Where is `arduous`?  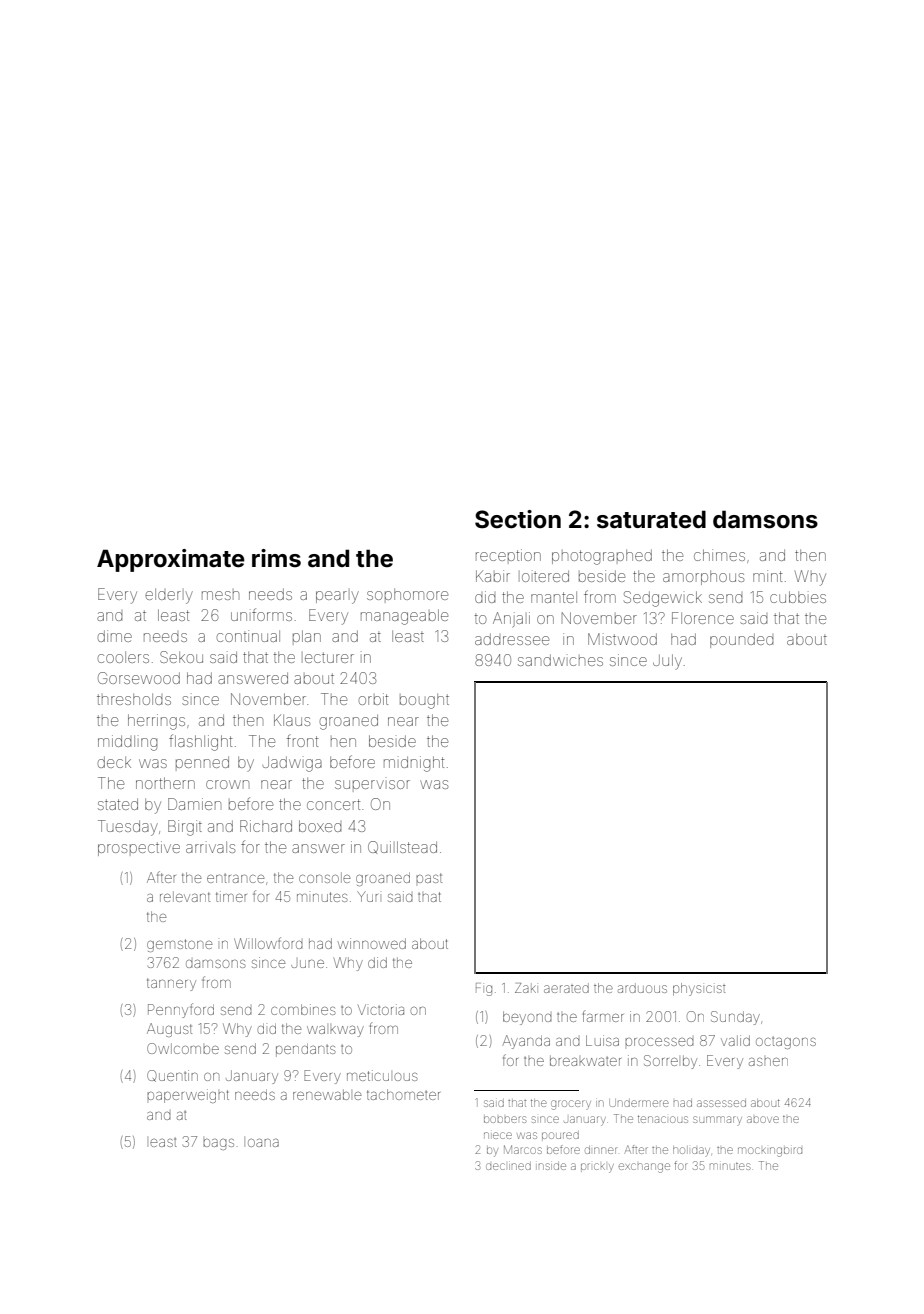 arduous is located at coordinates (642, 988).
